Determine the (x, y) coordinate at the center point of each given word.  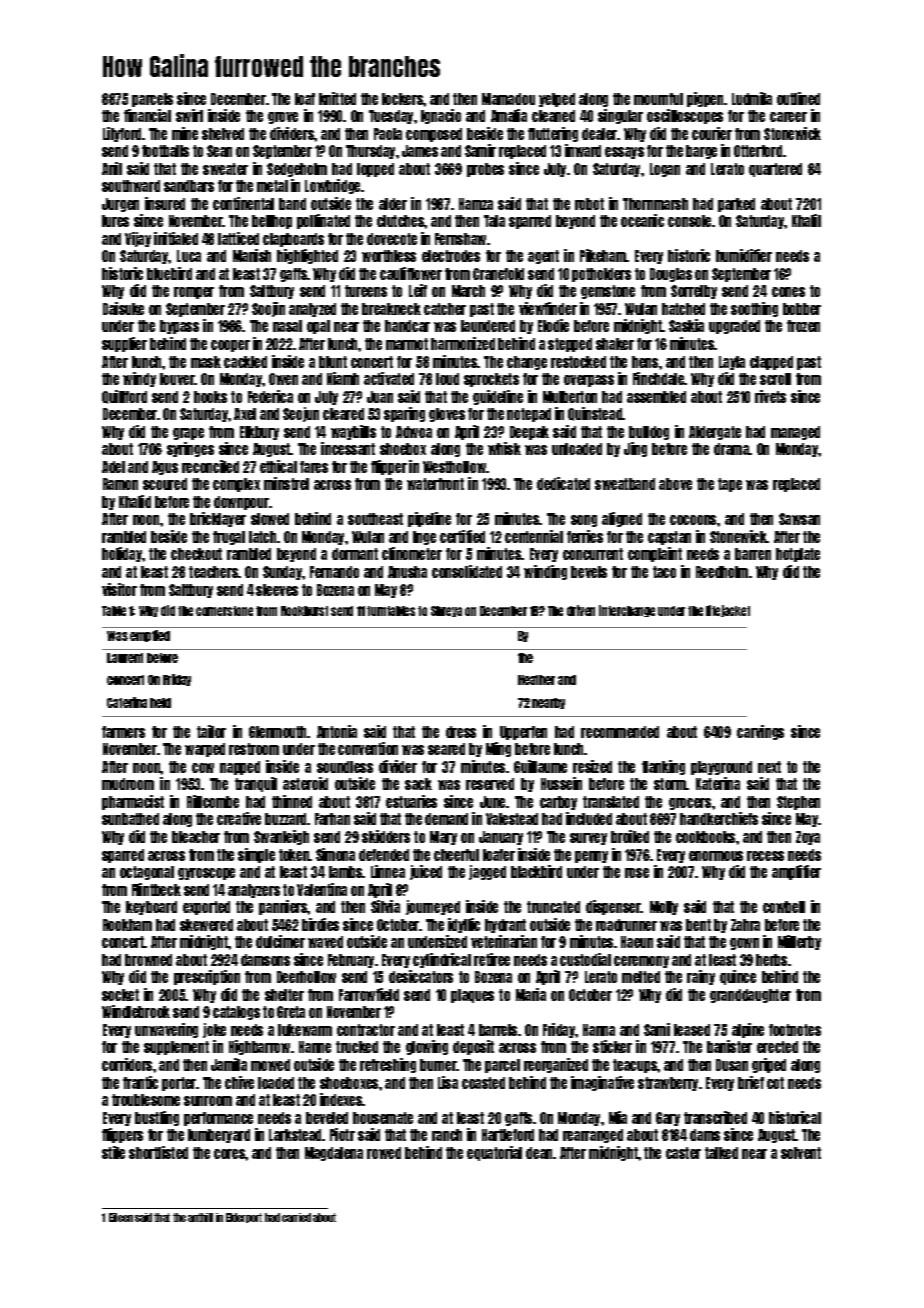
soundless (345, 767)
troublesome (146, 1100)
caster (683, 1153)
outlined (798, 98)
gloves (447, 415)
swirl (189, 115)
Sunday (283, 573)
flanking (663, 767)
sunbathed (130, 819)
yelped (557, 100)
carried (296, 1217)
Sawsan (799, 519)
